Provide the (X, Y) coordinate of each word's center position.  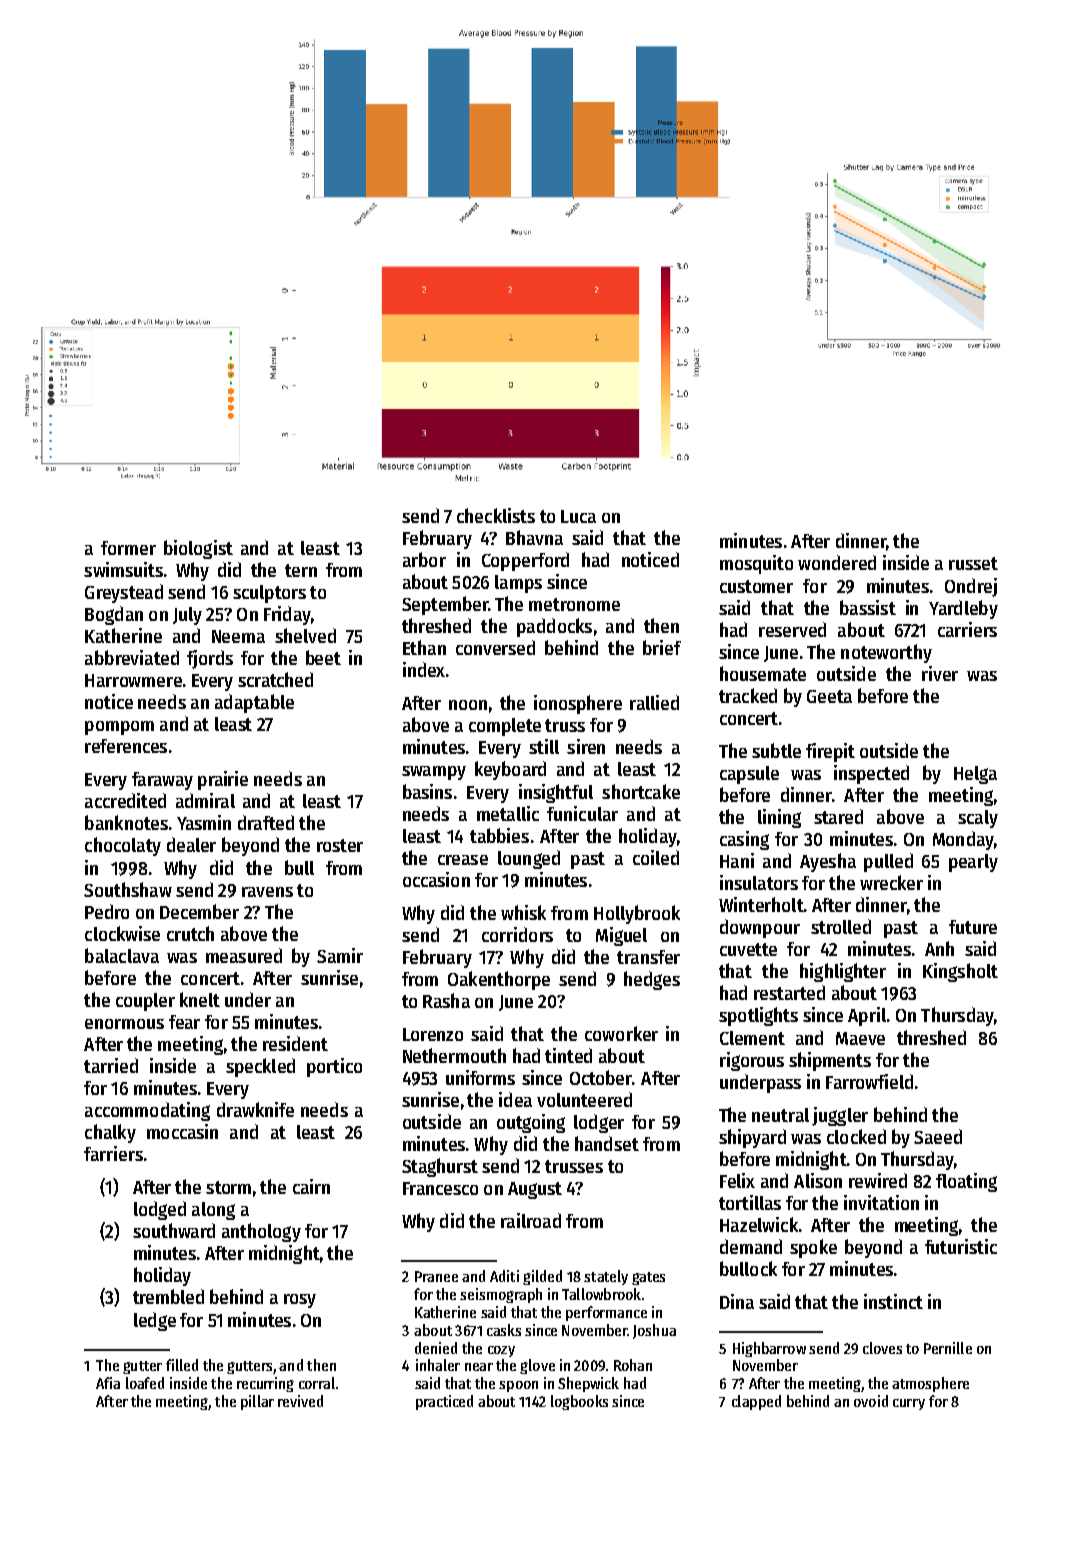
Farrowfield (869, 1081)
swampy (434, 773)
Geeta (829, 696)
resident (295, 1043)
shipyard (752, 1138)
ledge (155, 1321)
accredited (125, 800)
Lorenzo (433, 1034)
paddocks (554, 627)
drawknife (255, 1109)
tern (301, 570)
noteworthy (886, 653)
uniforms (480, 1077)
